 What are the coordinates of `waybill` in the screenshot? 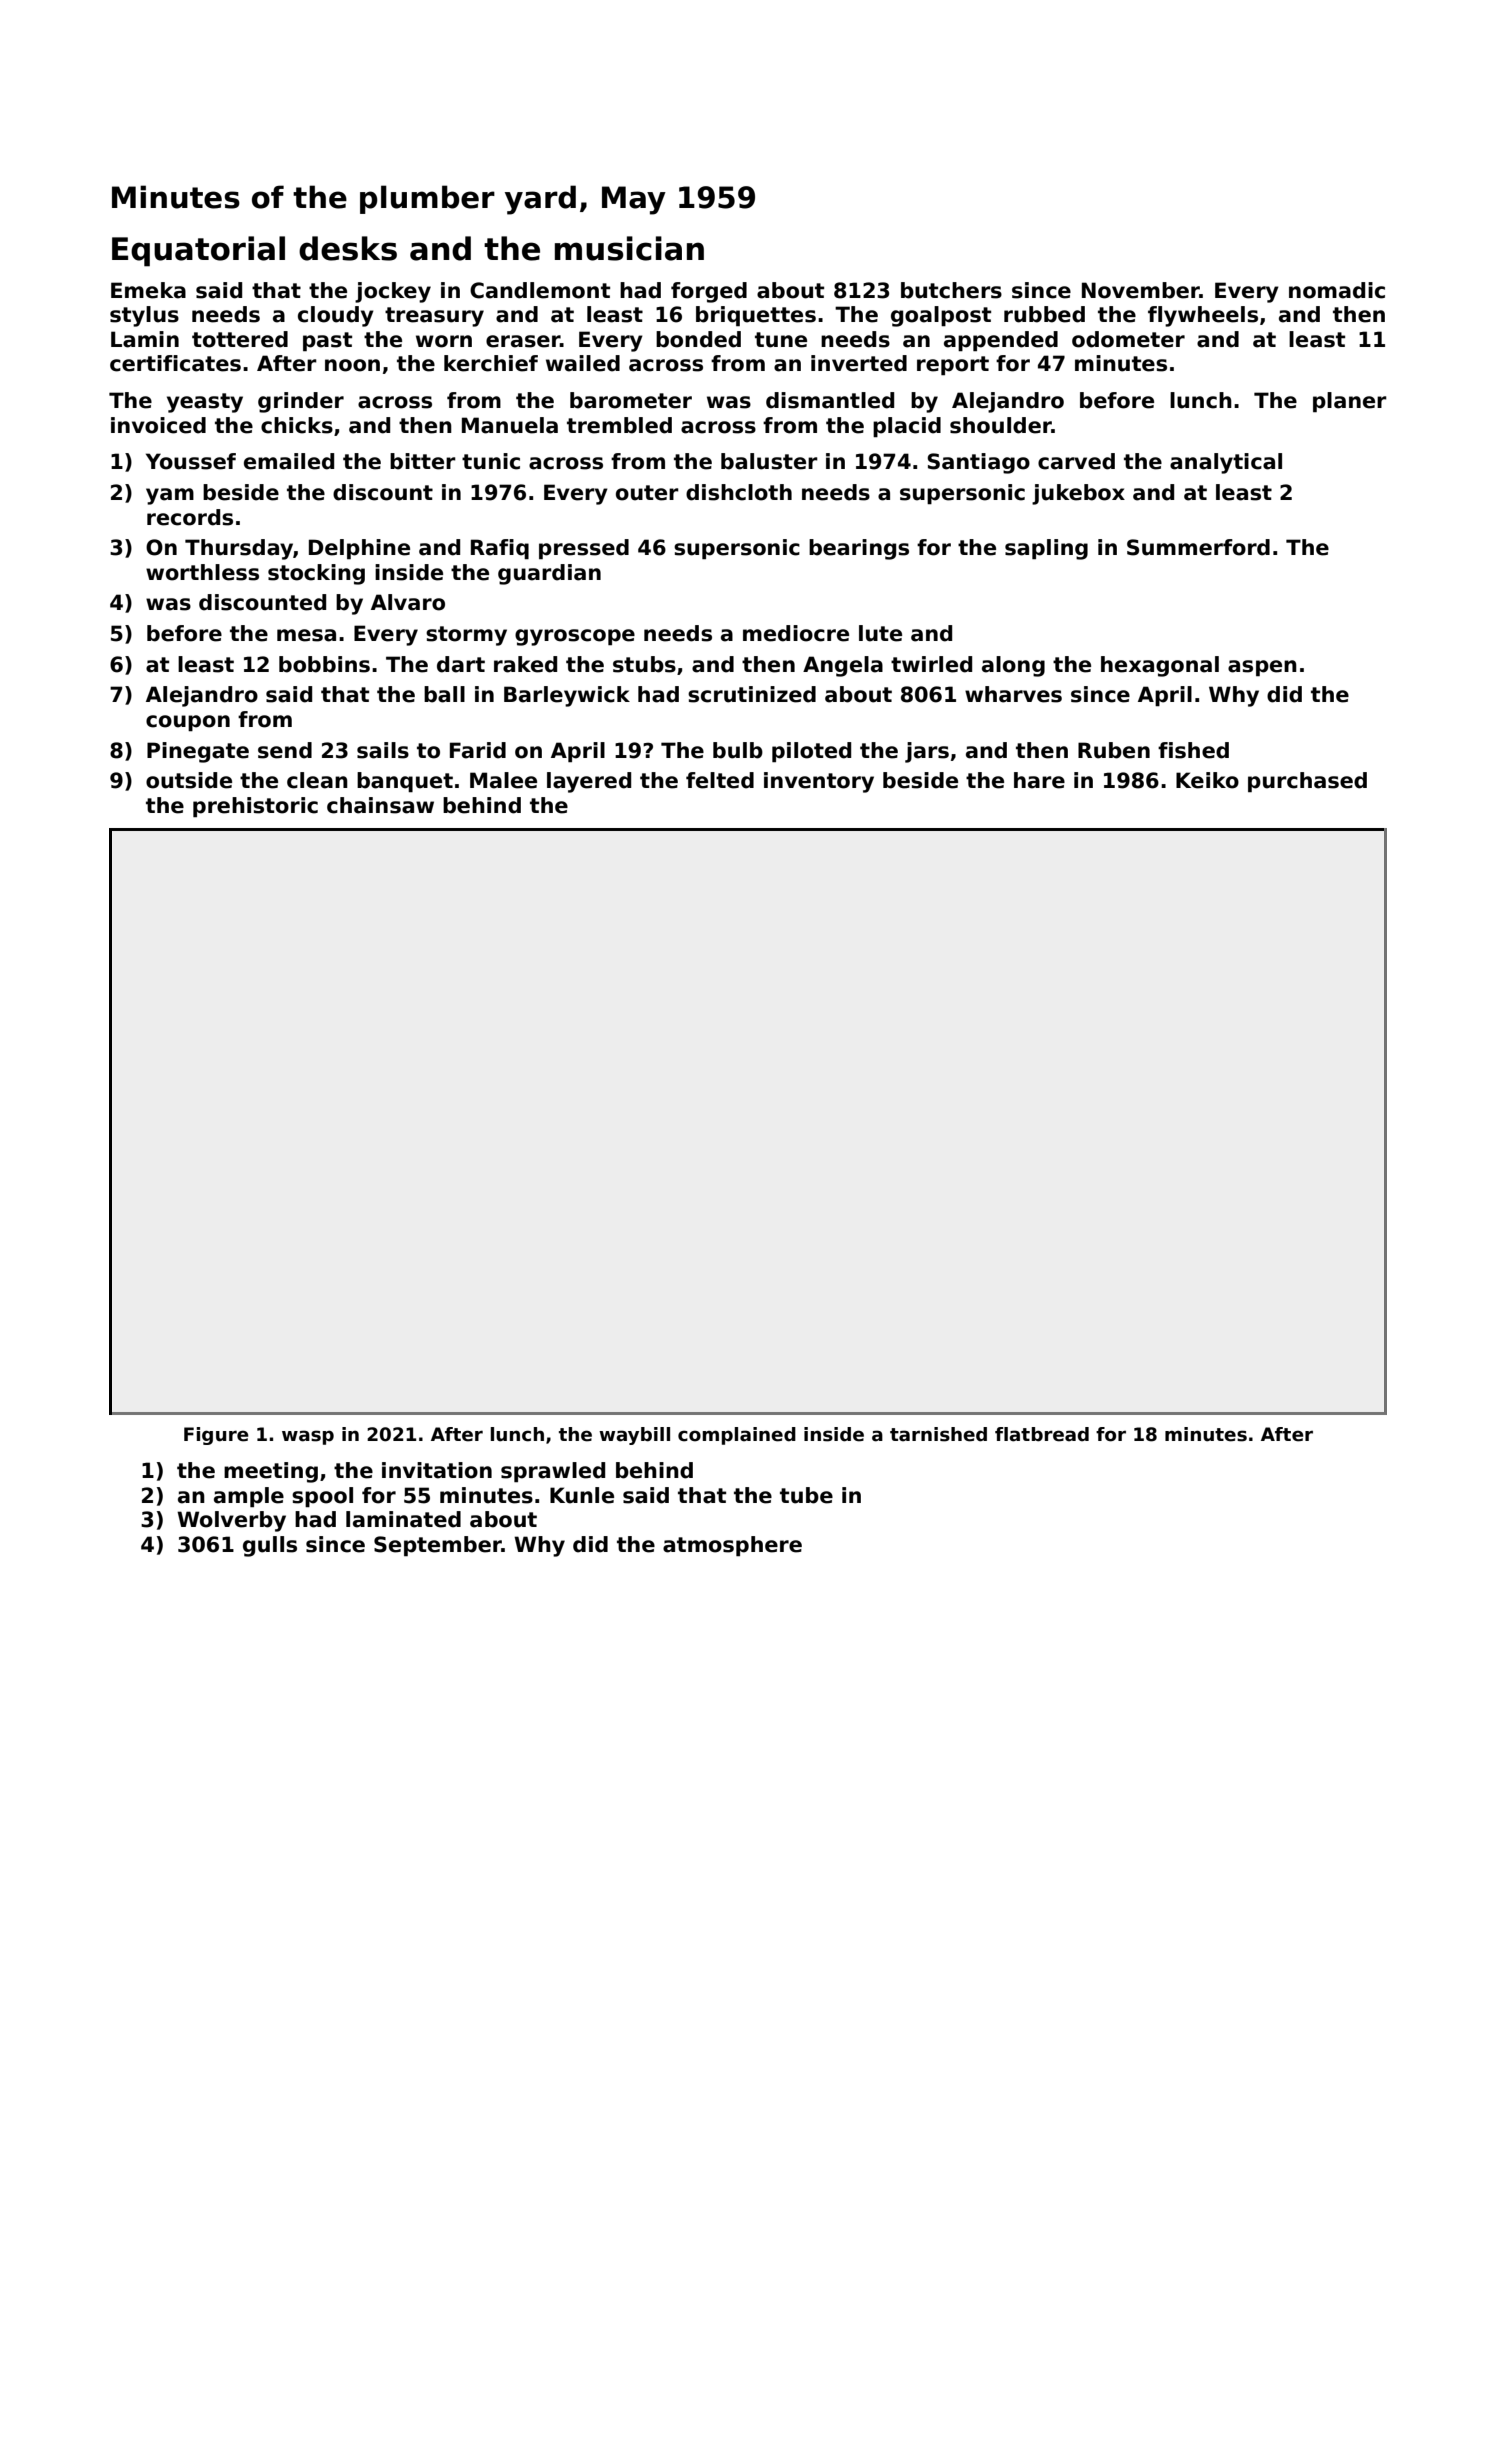 It's located at (634, 1436).
